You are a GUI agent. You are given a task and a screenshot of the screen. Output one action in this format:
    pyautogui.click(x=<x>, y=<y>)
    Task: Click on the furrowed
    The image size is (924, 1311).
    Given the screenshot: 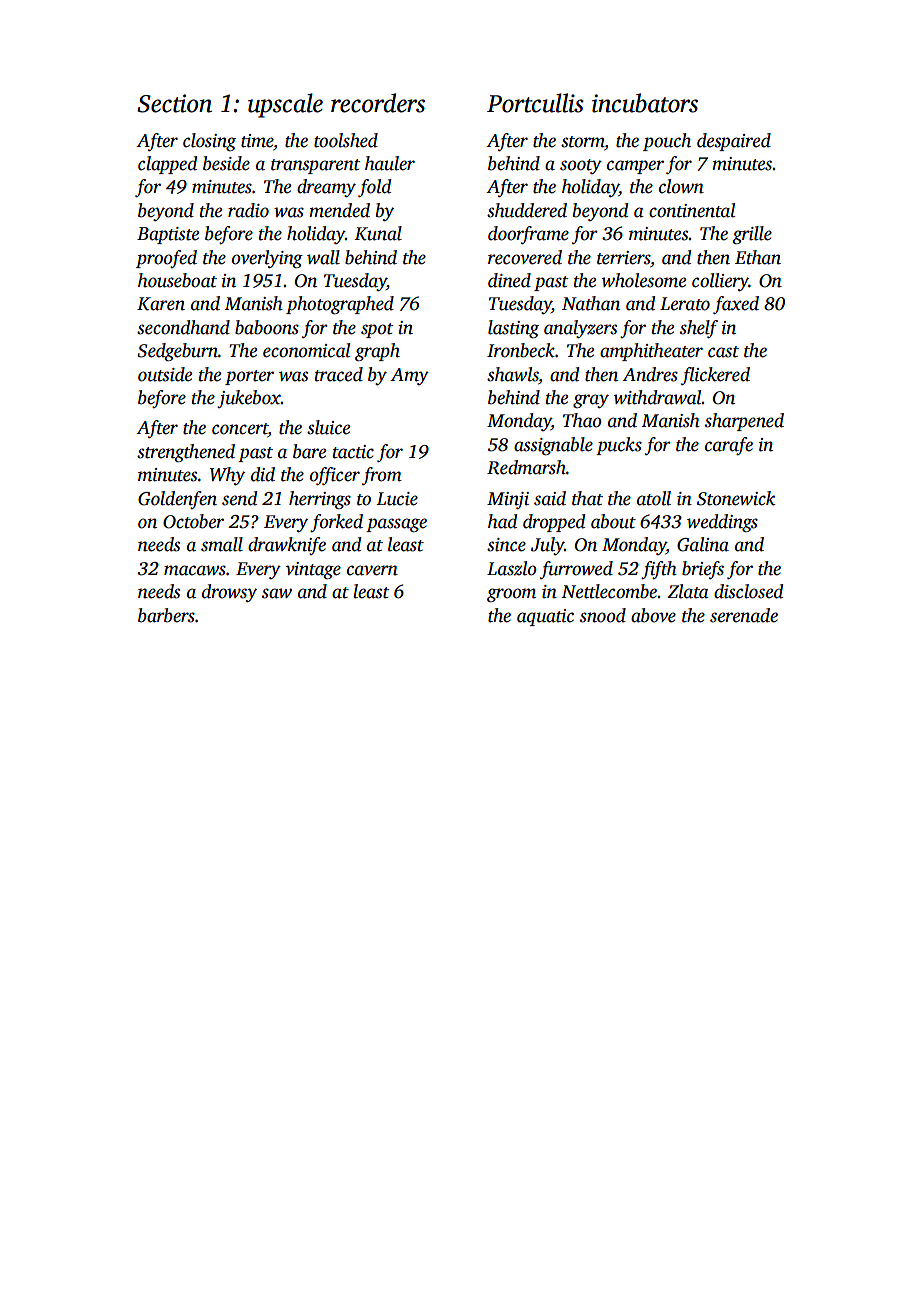 What is the action you would take?
    pyautogui.click(x=576, y=570)
